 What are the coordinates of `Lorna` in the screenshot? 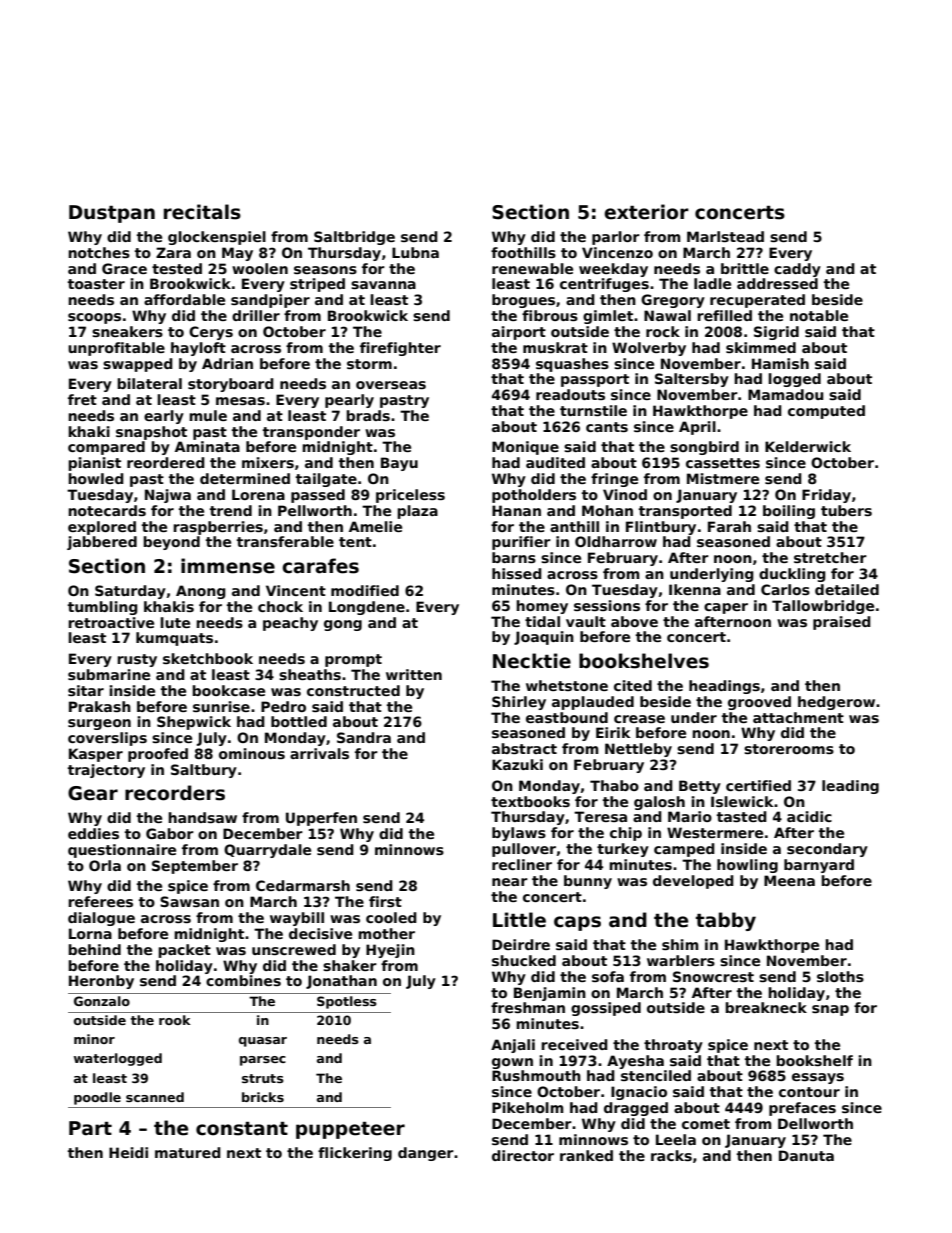 It's located at (90, 933).
